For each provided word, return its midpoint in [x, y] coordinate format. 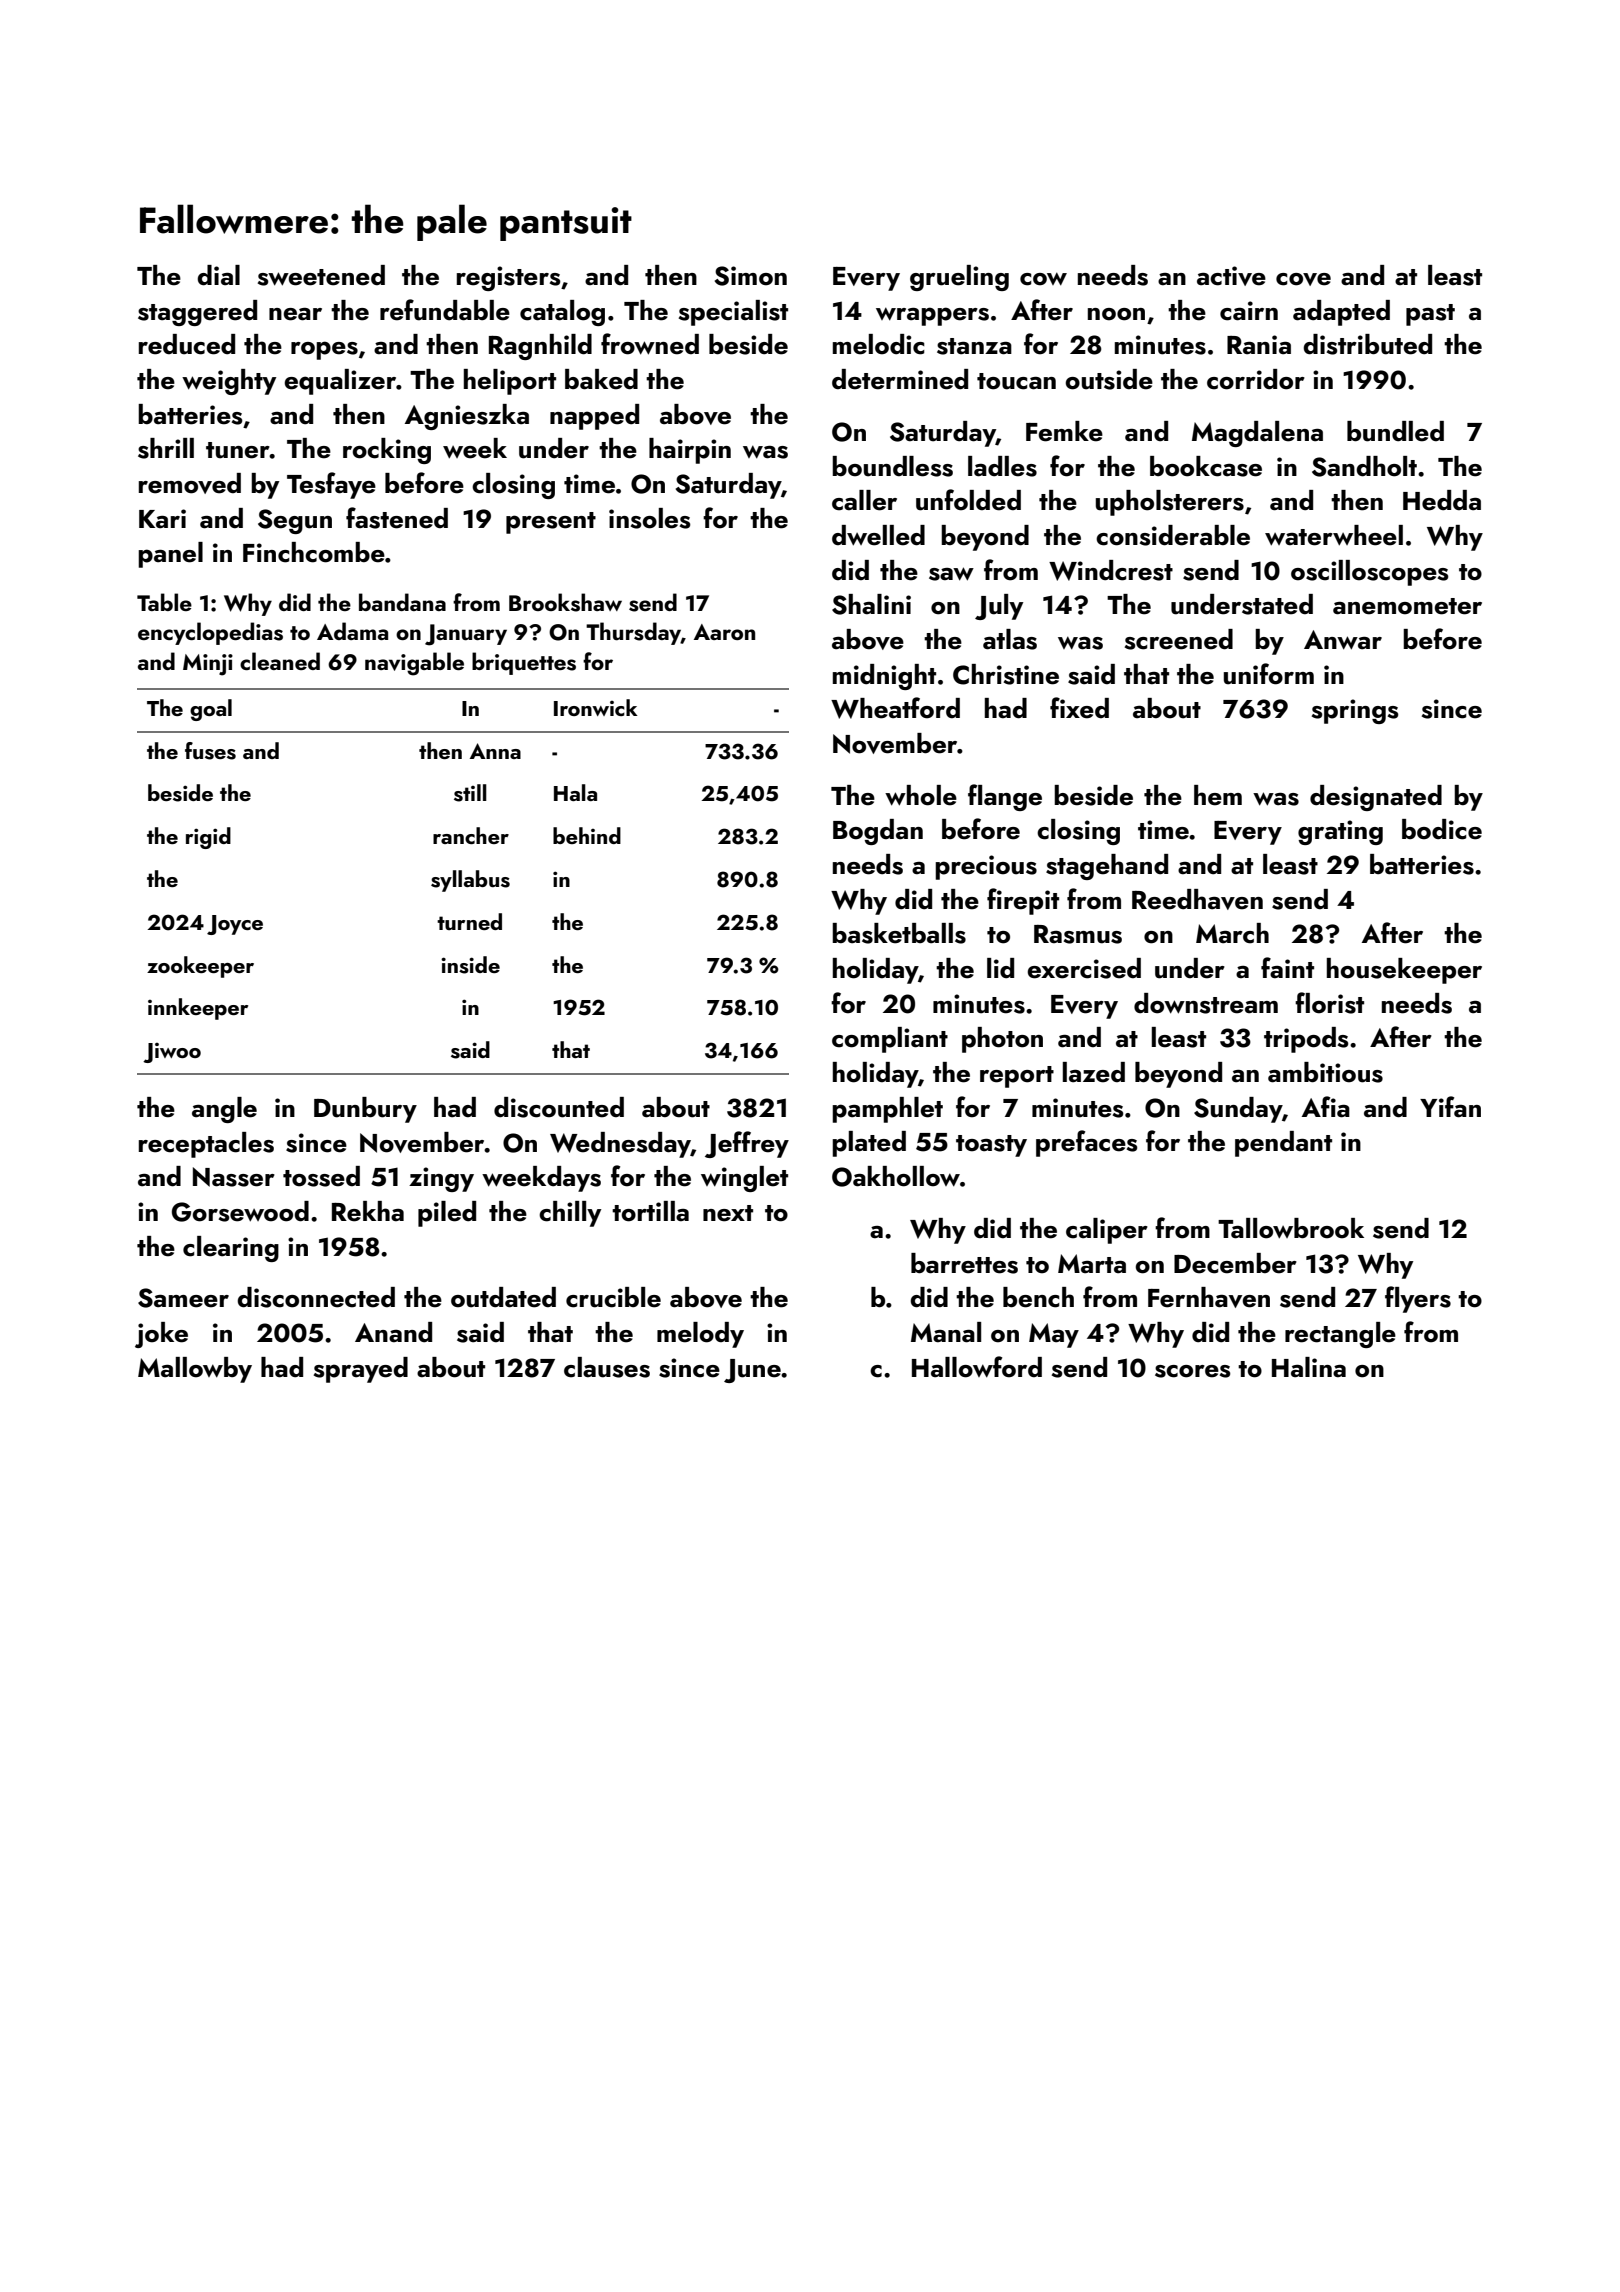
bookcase [1206, 466]
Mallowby [195, 1370]
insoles [650, 518]
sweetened [321, 275]
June [752, 1371]
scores [1193, 1371]
